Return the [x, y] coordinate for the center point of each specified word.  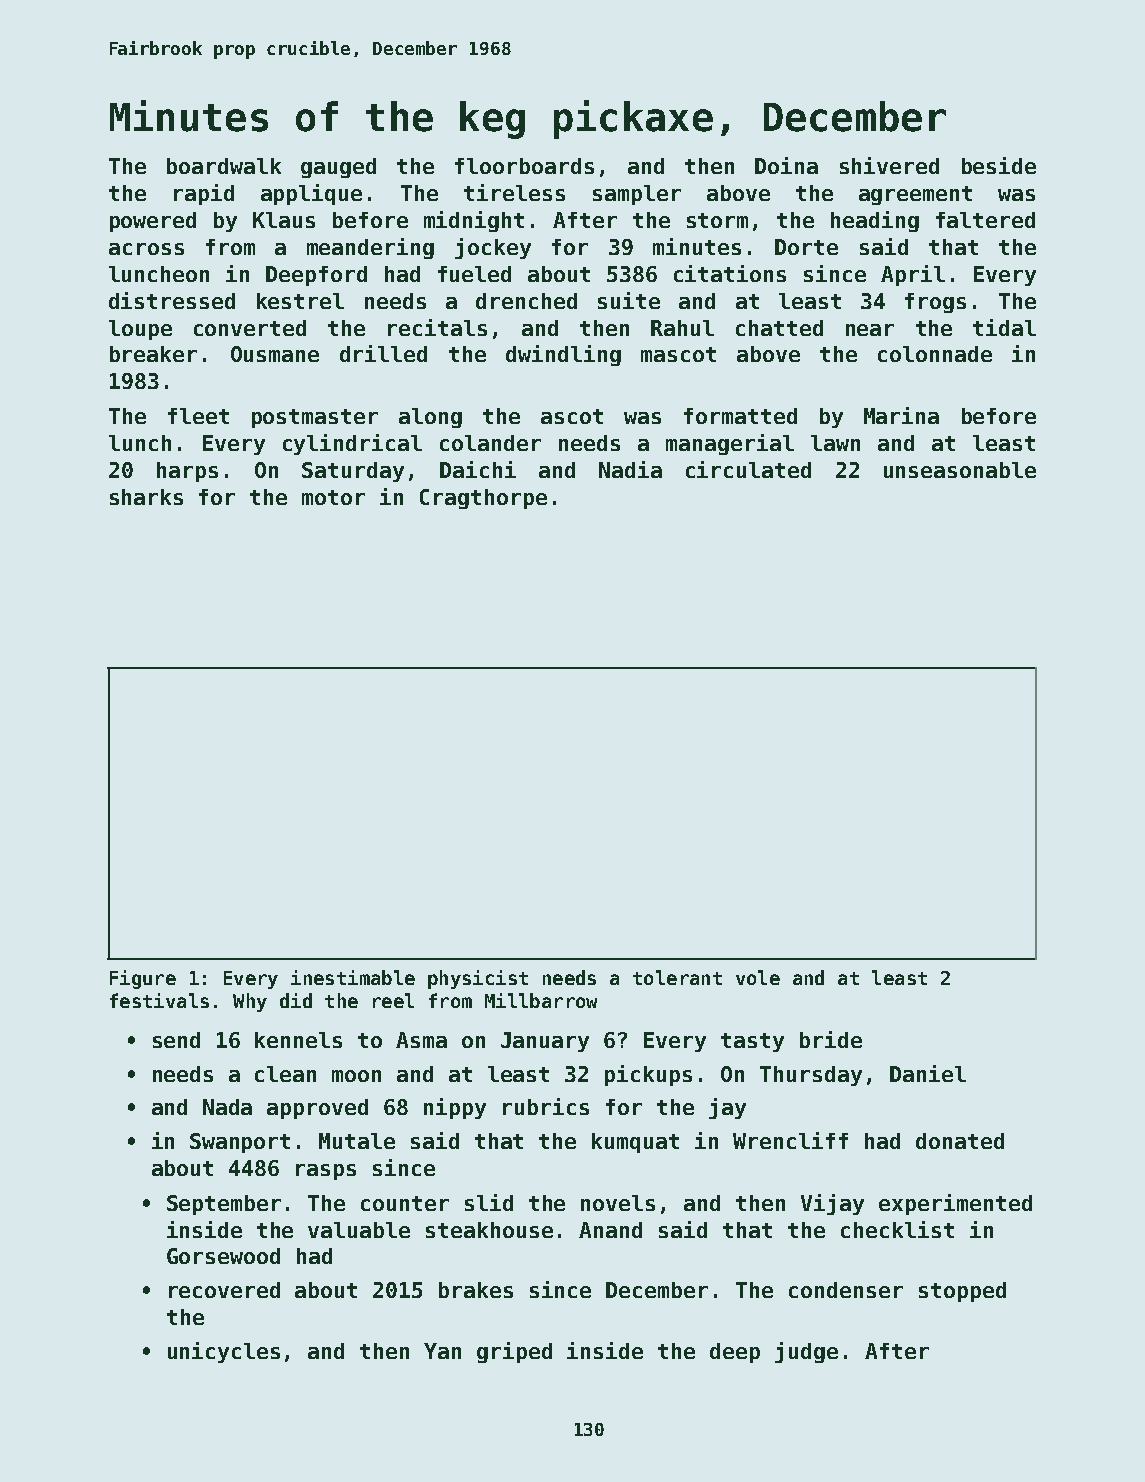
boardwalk [224, 166]
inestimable [353, 977]
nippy [455, 1108]
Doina [786, 165]
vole [758, 977]
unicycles [224, 1352]
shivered [889, 165]
